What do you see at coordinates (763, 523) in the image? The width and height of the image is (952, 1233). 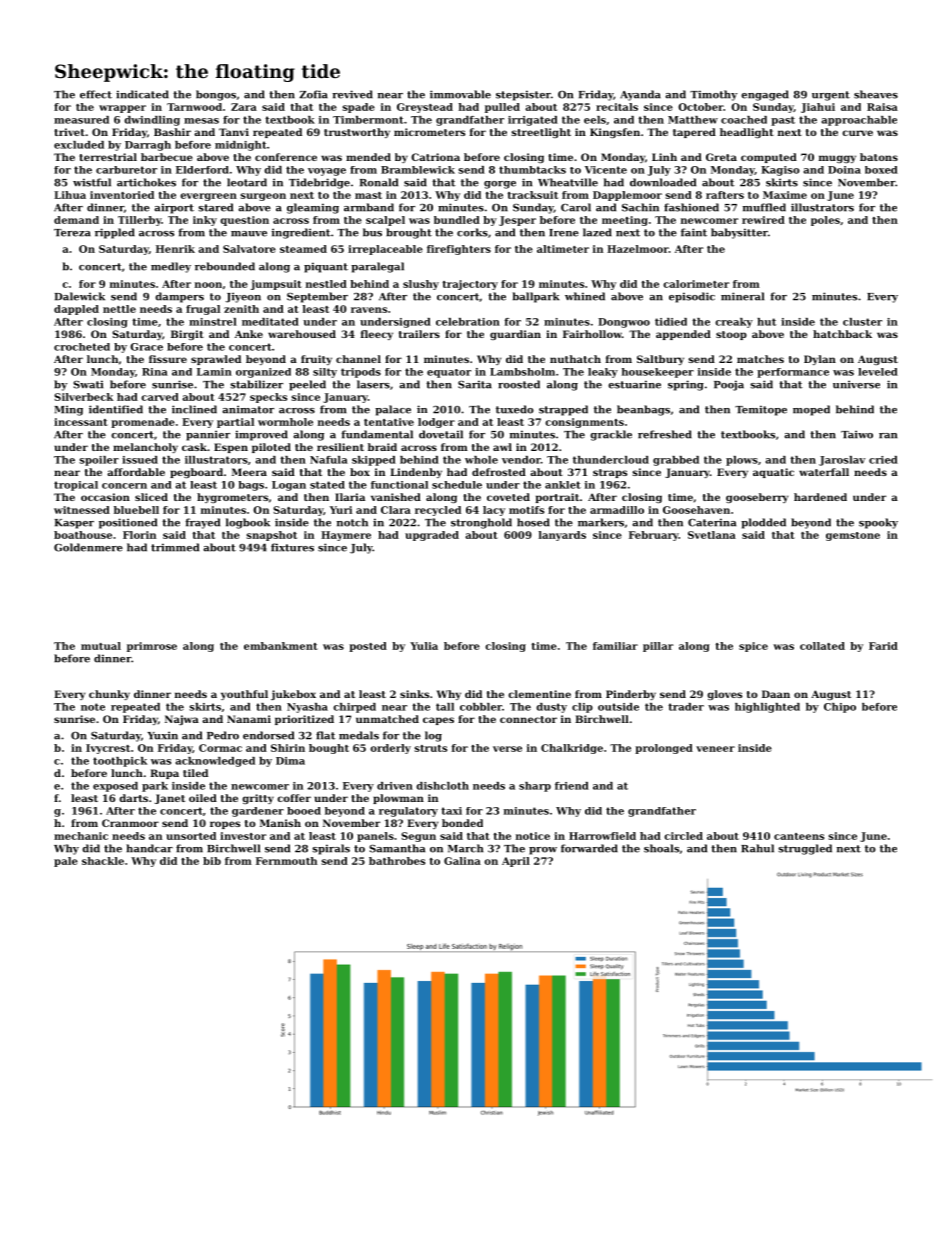 I see `plodded` at bounding box center [763, 523].
